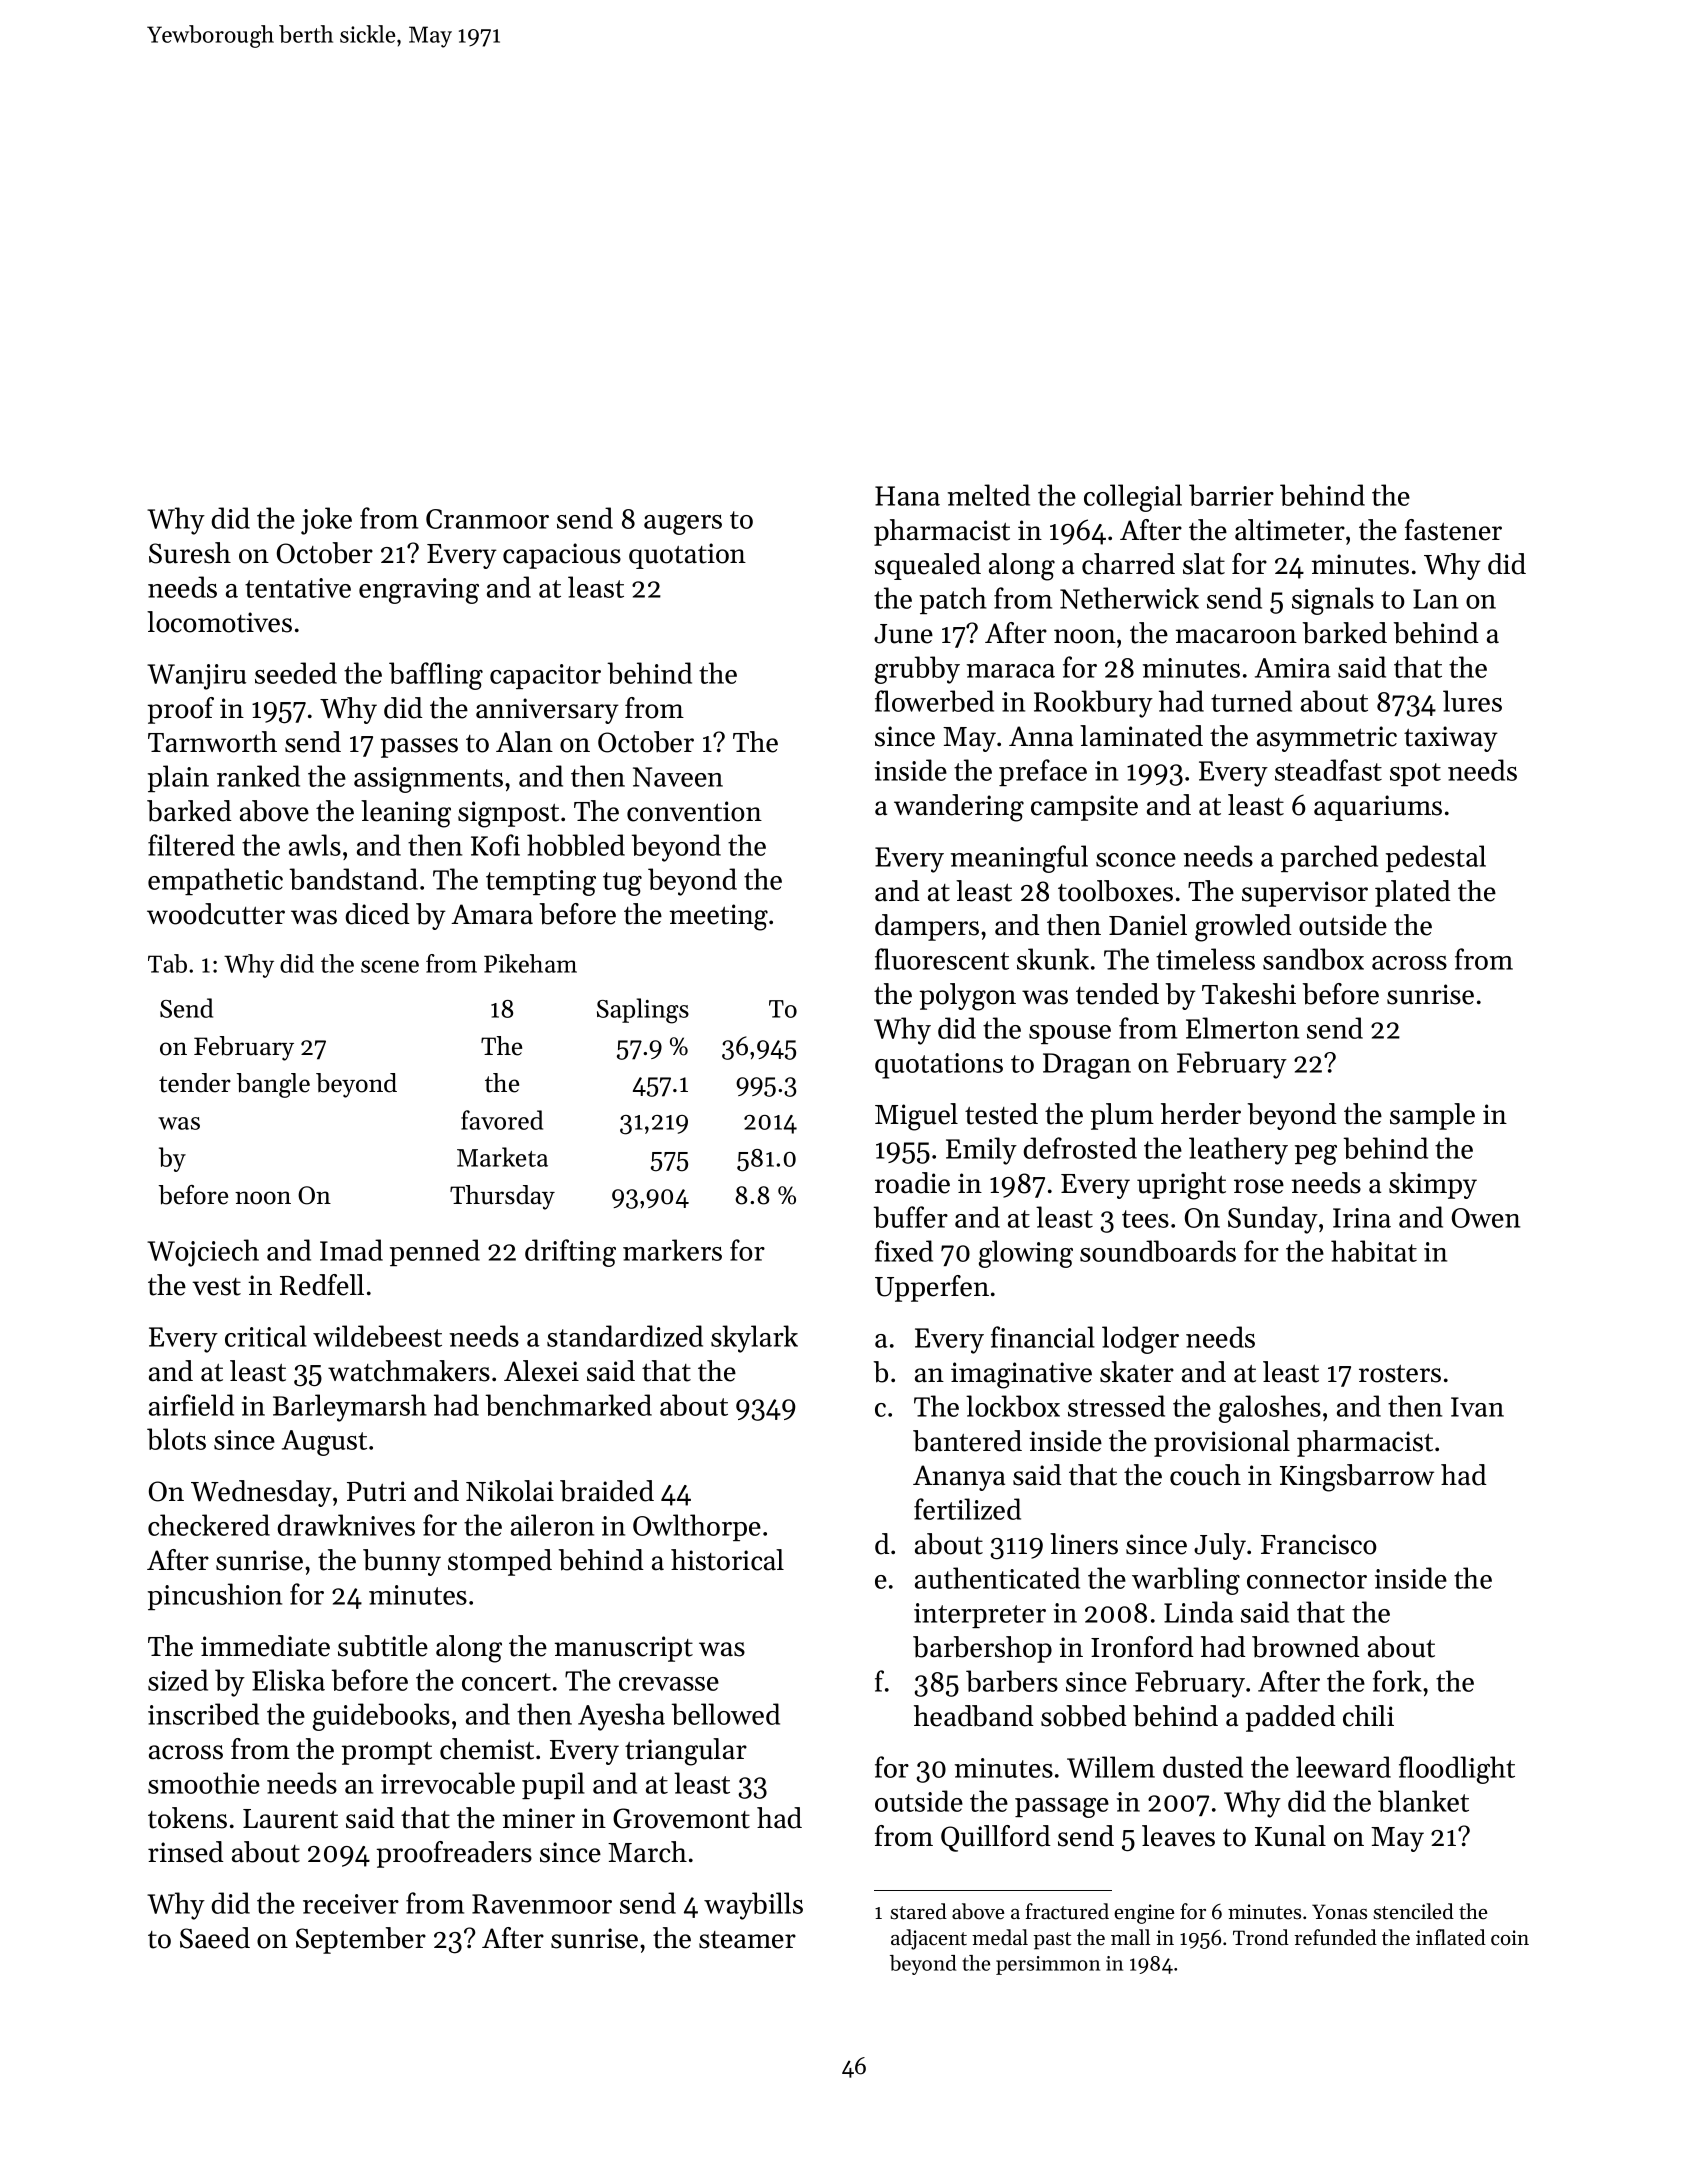 The image size is (1683, 2178). I want to click on sandbox, so click(1313, 959).
